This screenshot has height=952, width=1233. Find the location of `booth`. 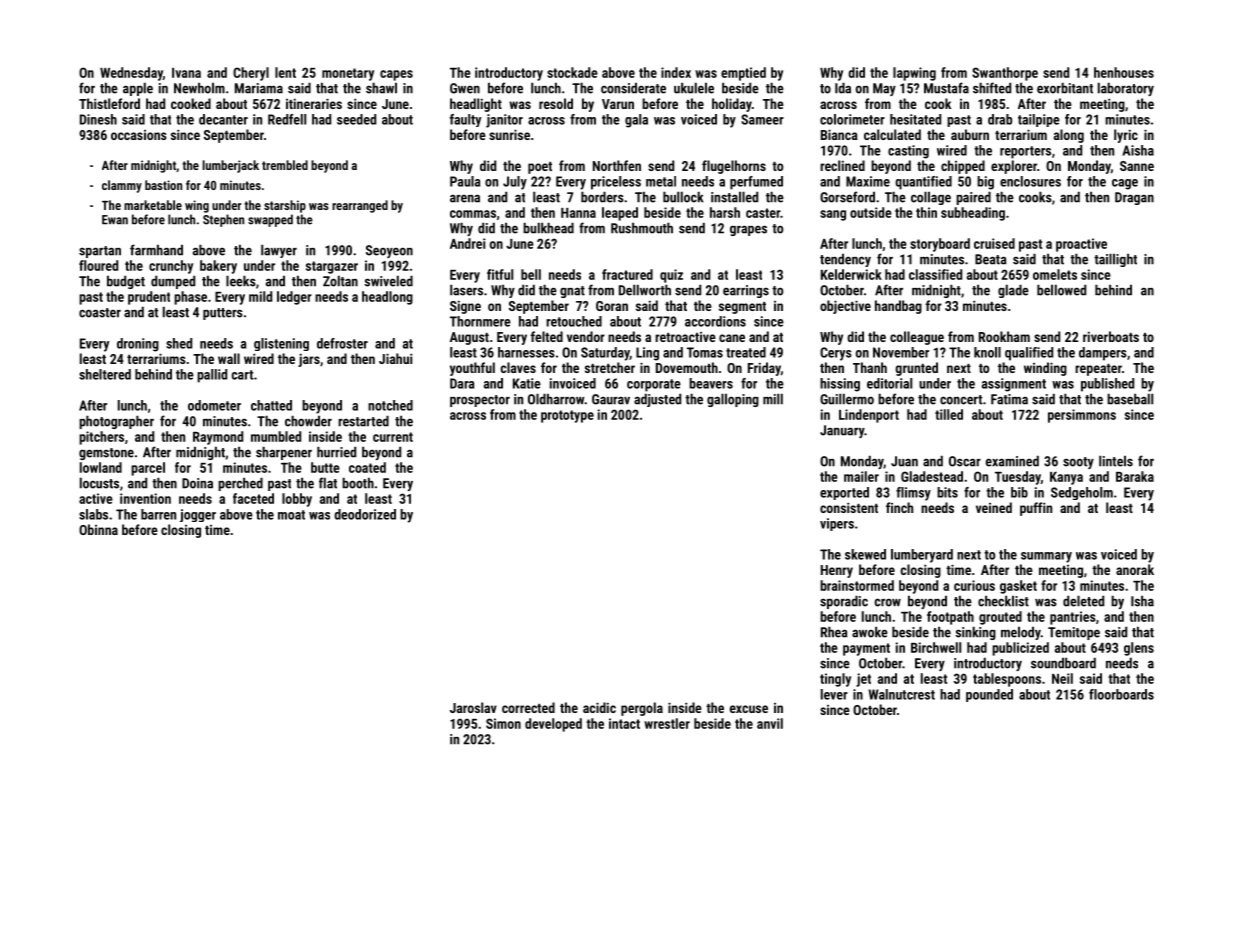

booth is located at coordinates (358, 483).
